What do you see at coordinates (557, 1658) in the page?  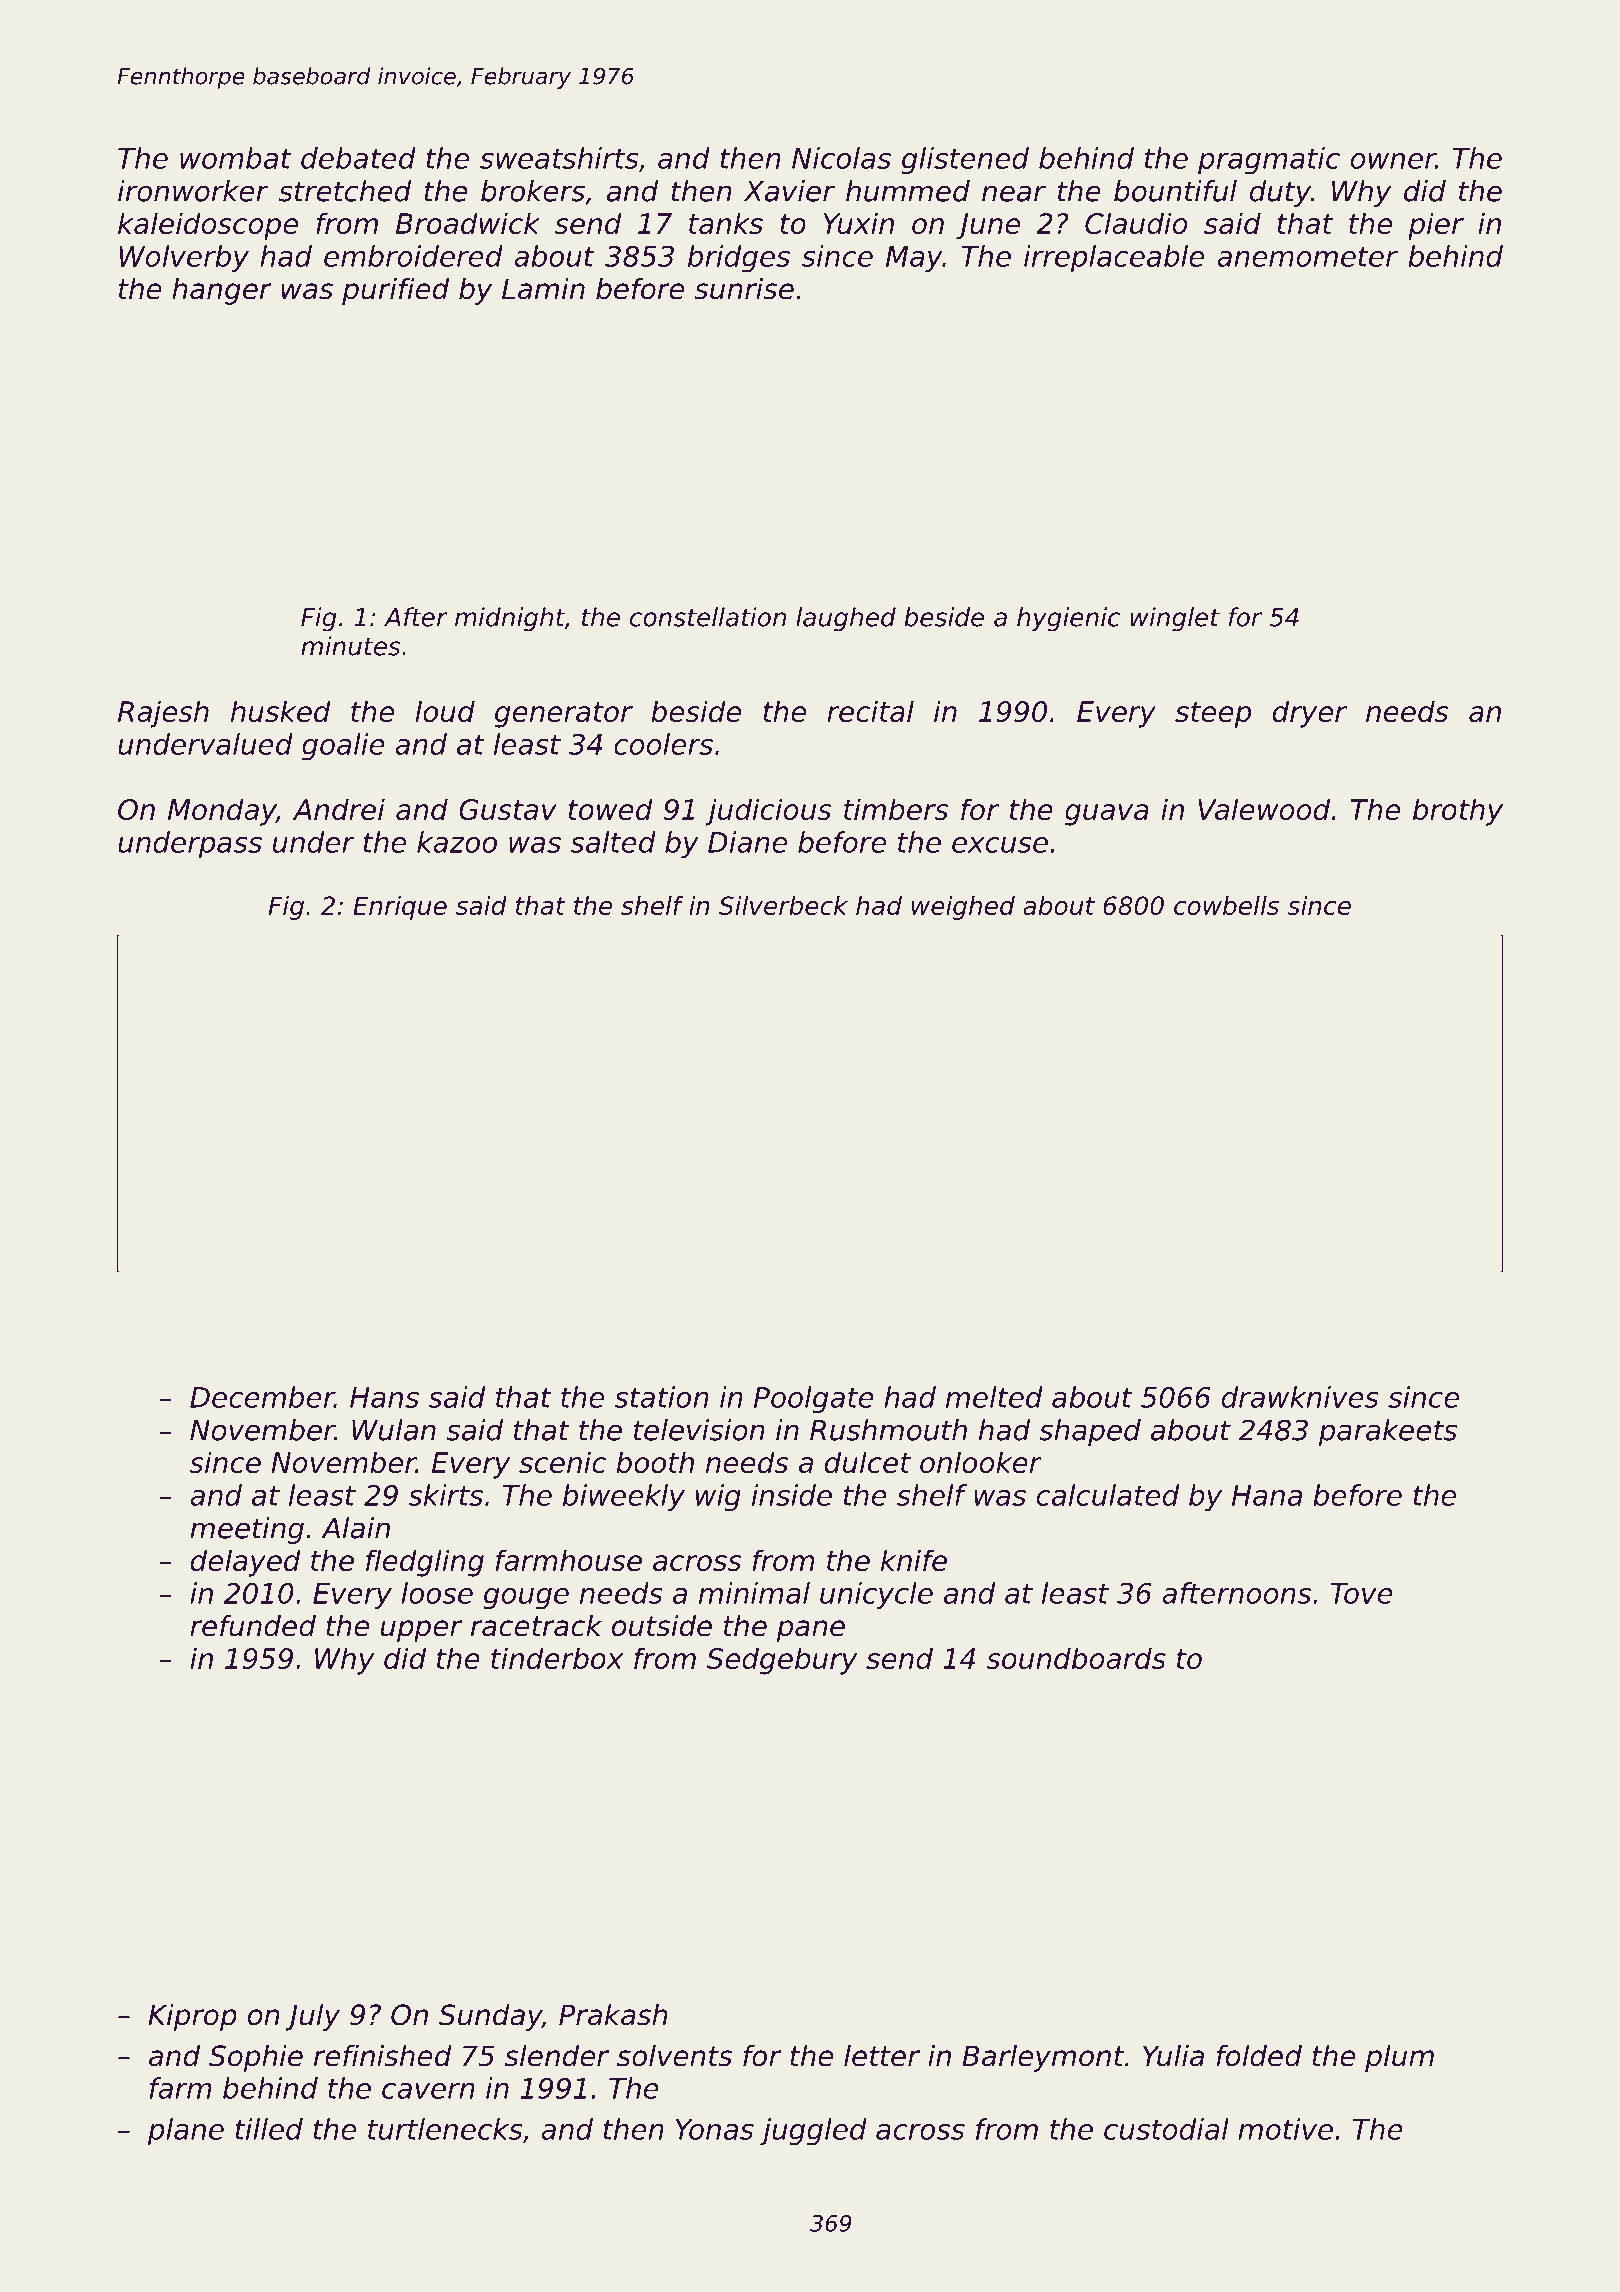 I see `tinderbox` at bounding box center [557, 1658].
